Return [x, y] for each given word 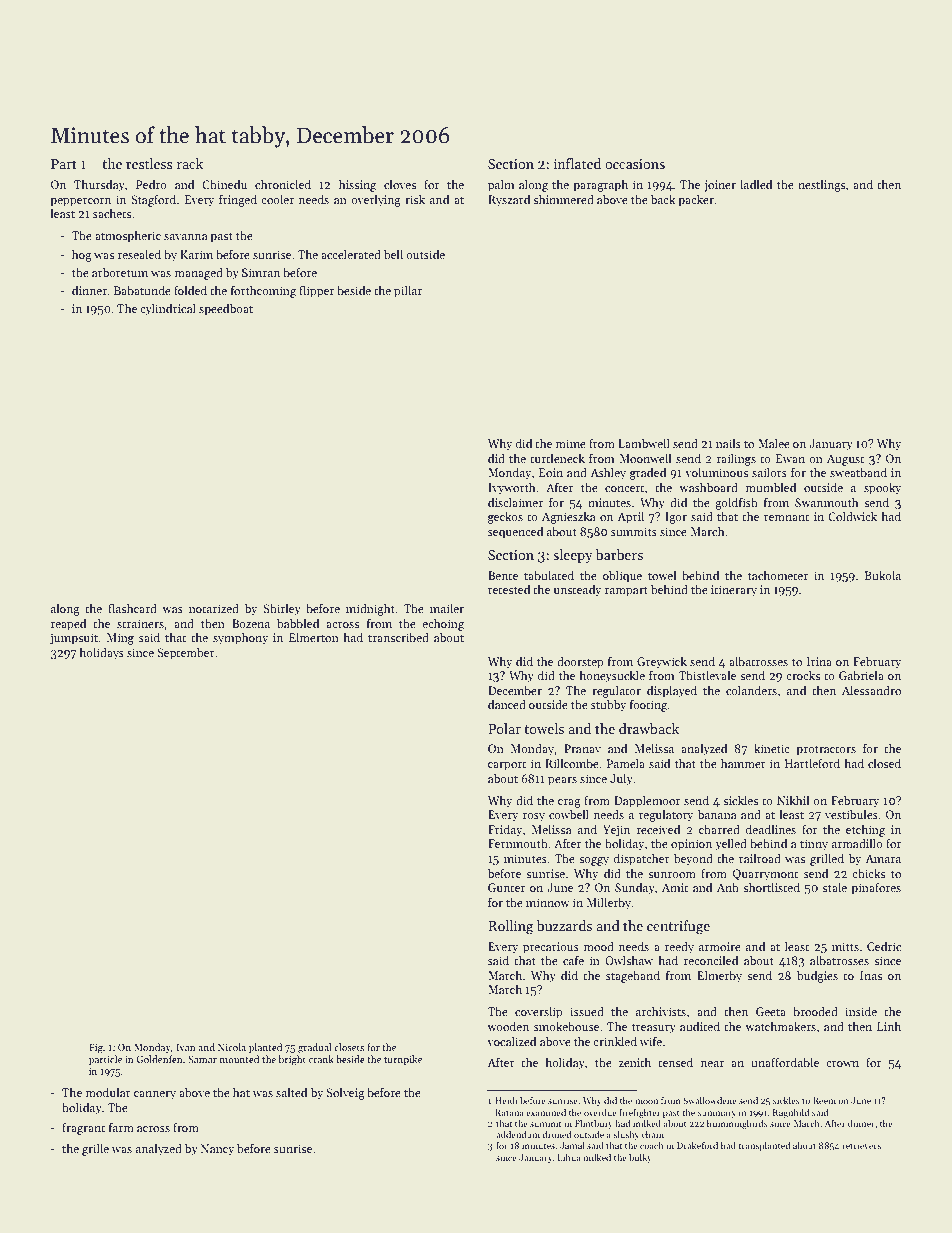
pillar [408, 291]
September [186, 654]
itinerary [734, 591]
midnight [370, 609]
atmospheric [128, 236]
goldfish [736, 504]
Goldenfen [159, 1059]
